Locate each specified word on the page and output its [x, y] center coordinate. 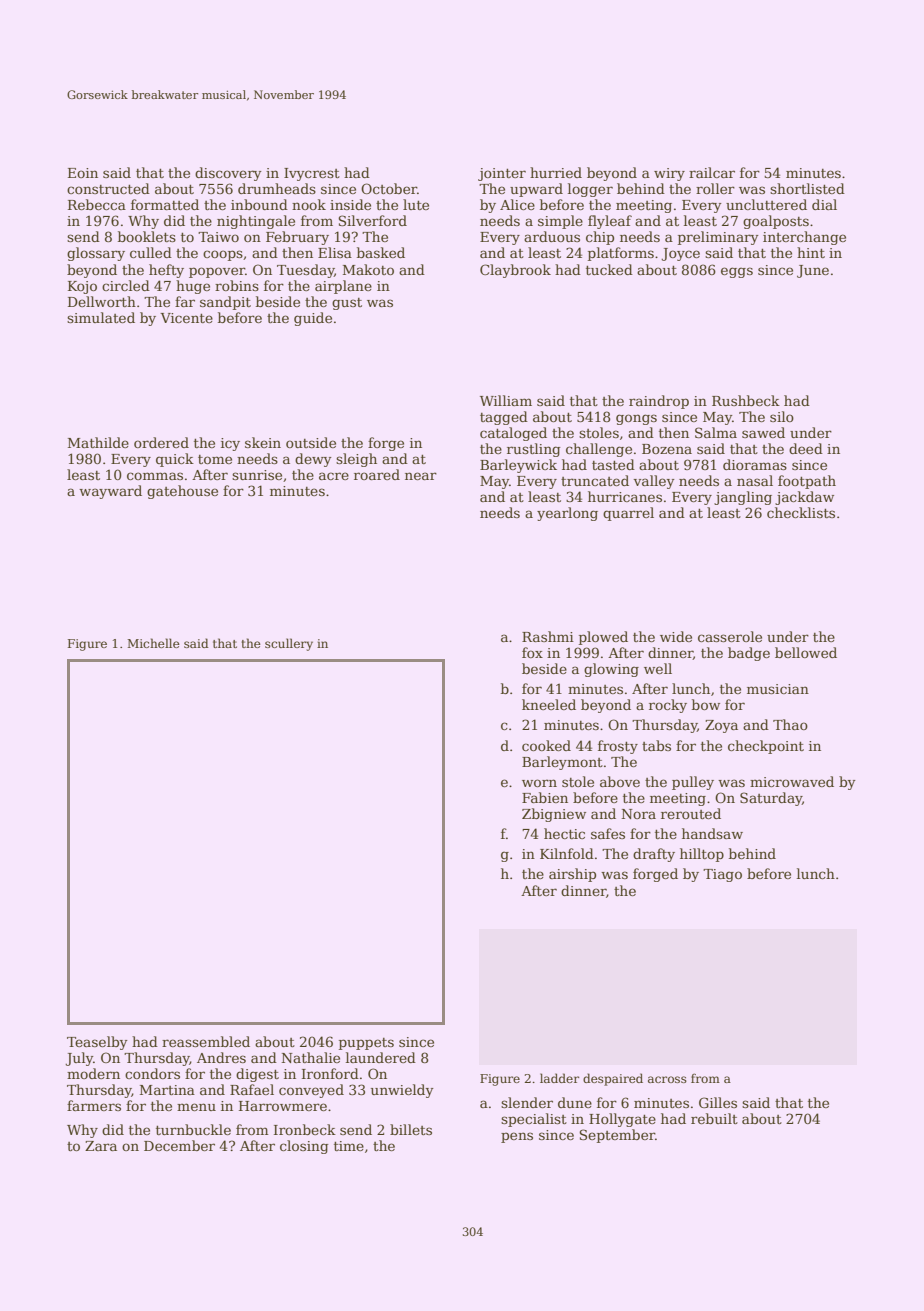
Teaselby [97, 1043]
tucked [609, 269]
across [667, 1079]
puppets [366, 1044]
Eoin [83, 173]
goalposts [776, 222]
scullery [289, 644]
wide [676, 636]
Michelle [153, 643]
